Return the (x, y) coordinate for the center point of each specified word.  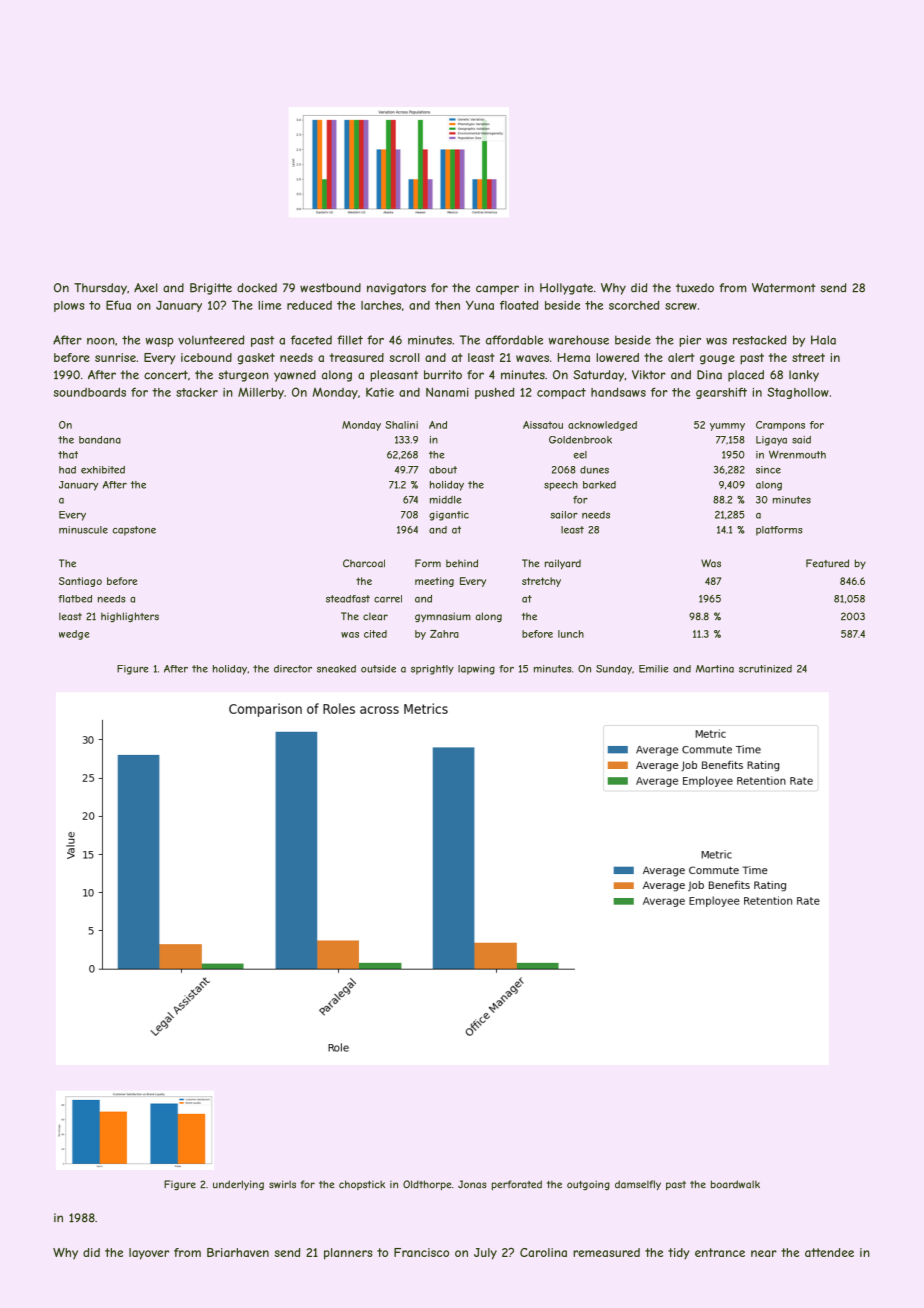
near (764, 1253)
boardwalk (735, 1184)
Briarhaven (238, 1252)
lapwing (476, 670)
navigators (396, 289)
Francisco (421, 1252)
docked (257, 288)
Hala (823, 340)
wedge (74, 635)
